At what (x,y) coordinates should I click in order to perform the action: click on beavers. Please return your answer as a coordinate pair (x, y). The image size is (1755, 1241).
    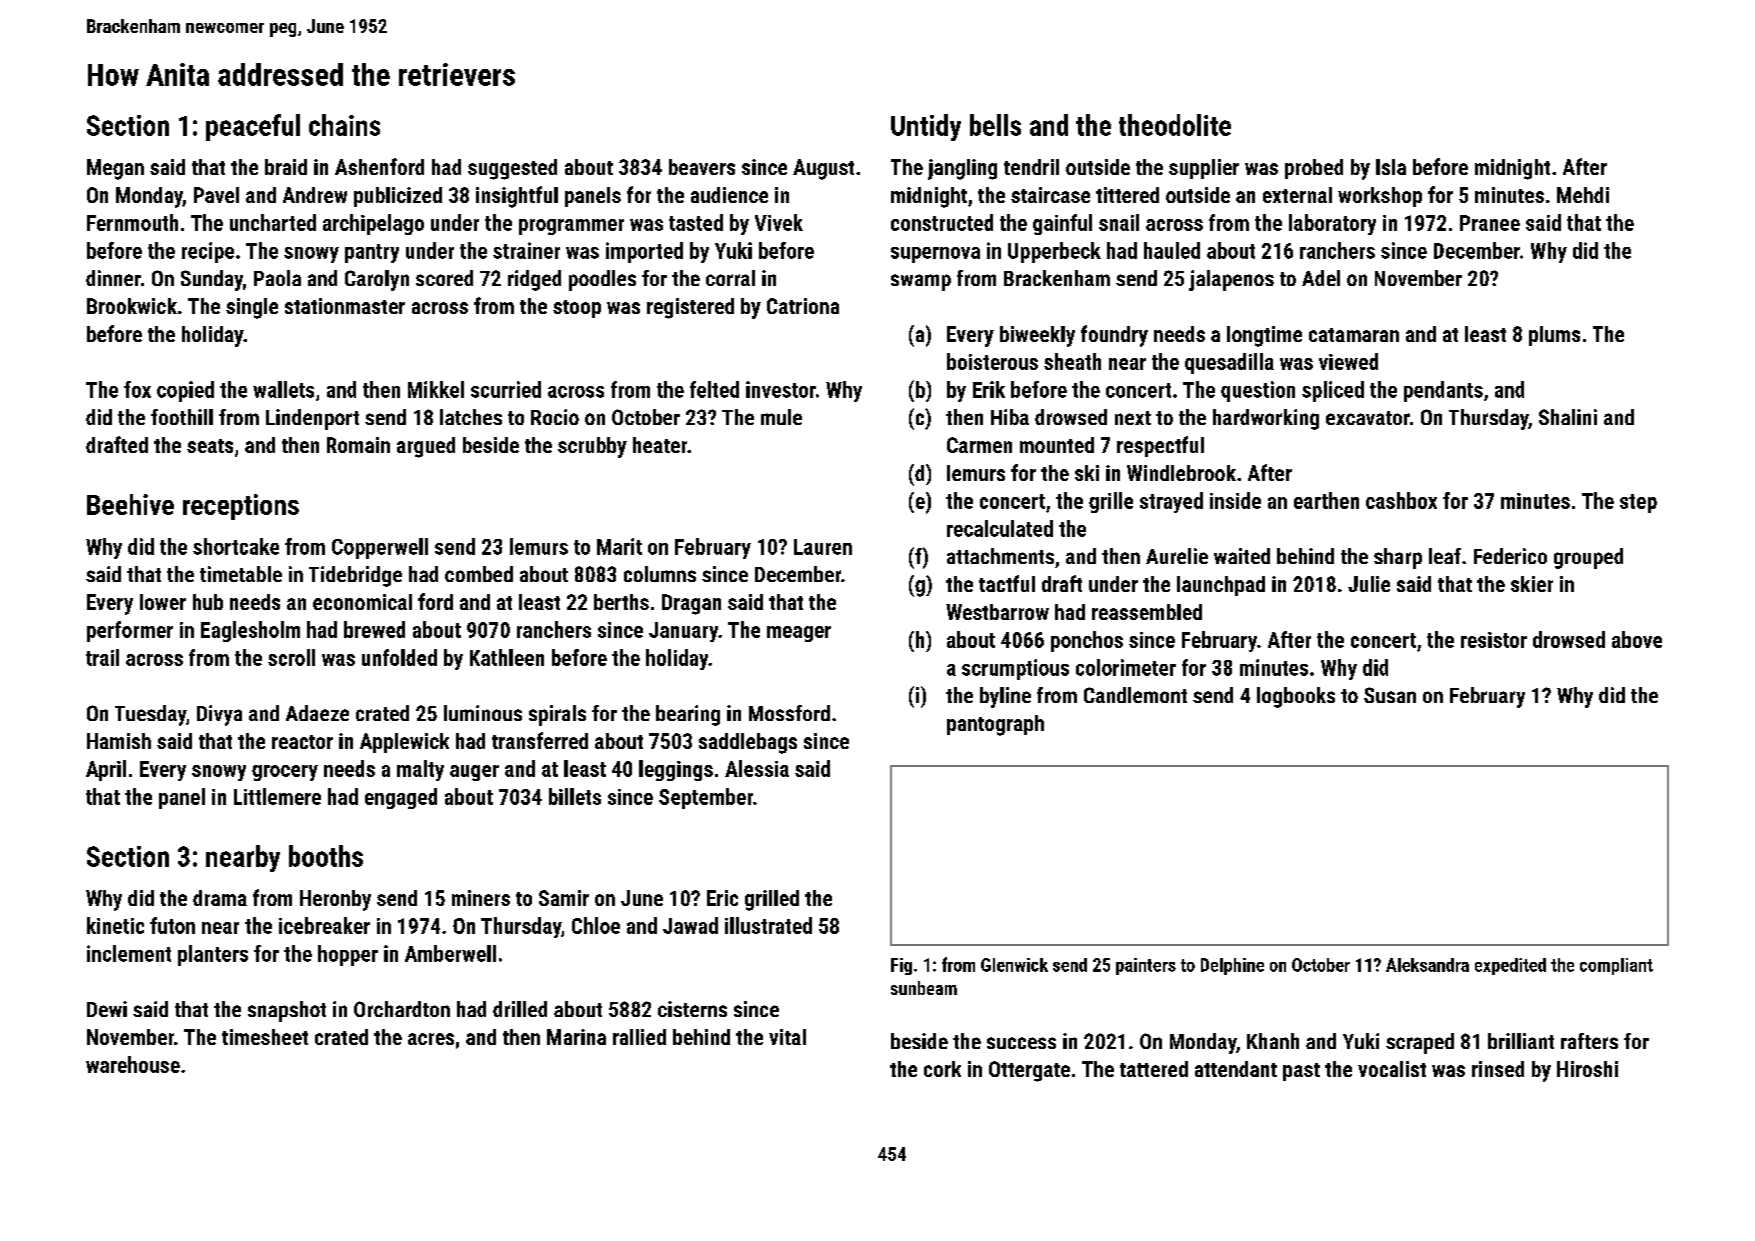
    Looking at the image, I should click on (702, 167).
